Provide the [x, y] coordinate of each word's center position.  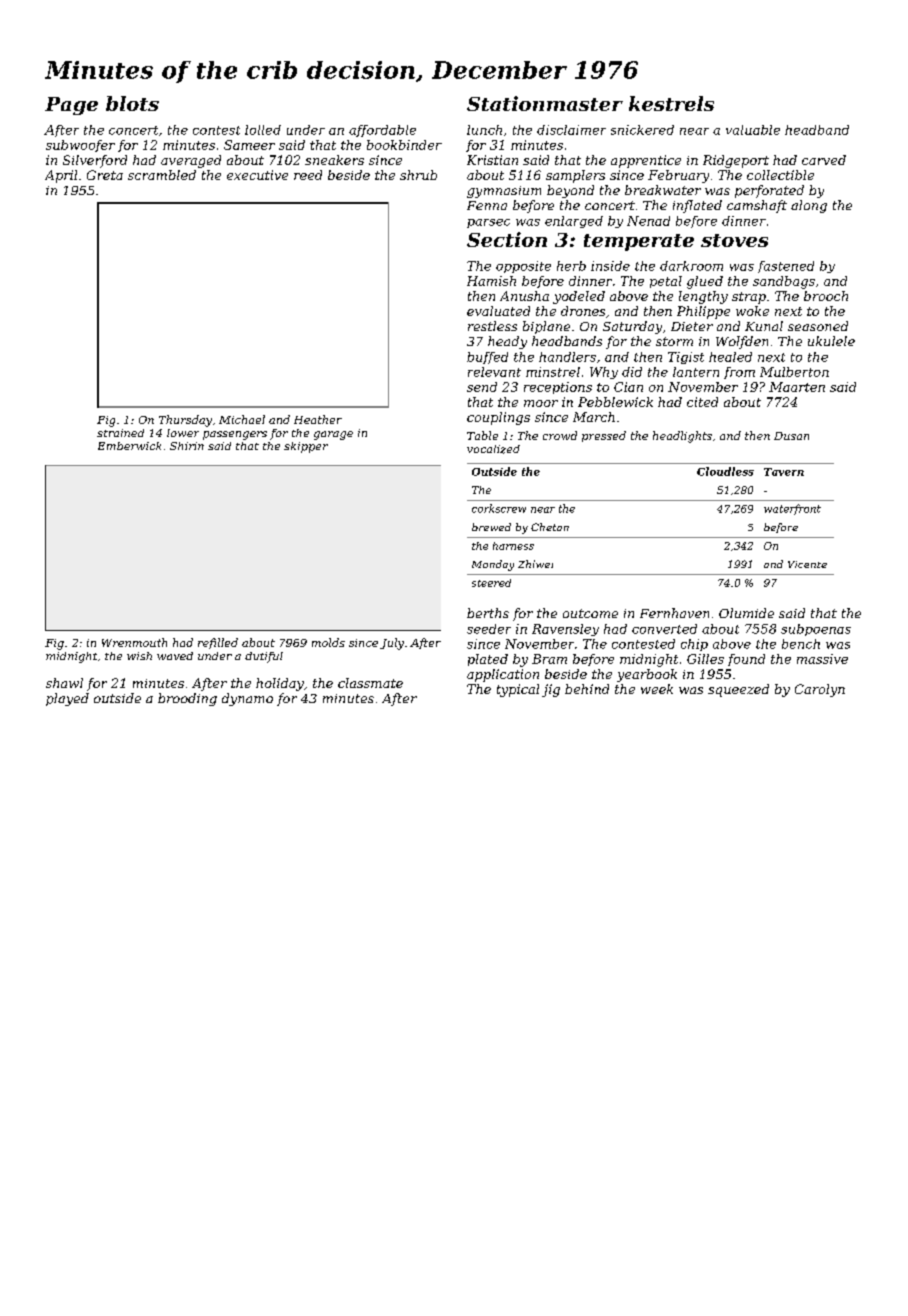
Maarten [797, 387]
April [61, 176]
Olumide [746, 613]
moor [541, 403]
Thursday [185, 421]
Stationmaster [545, 103]
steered [491, 583]
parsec [488, 223]
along [809, 206]
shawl [64, 683]
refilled [218, 643]
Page [71, 106]
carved [824, 160]
